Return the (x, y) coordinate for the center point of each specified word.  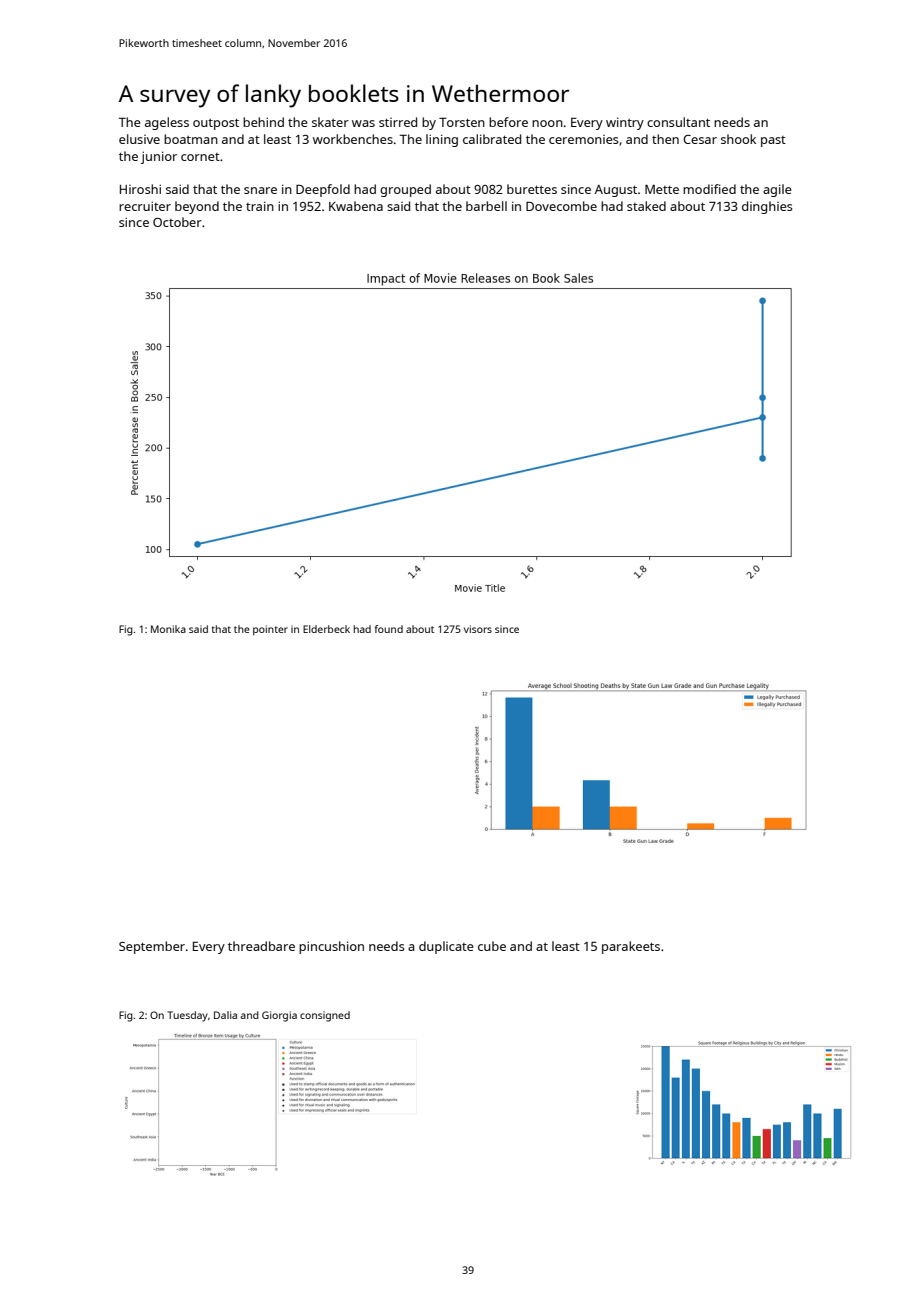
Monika (168, 629)
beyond (197, 207)
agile (777, 190)
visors (478, 629)
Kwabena (356, 206)
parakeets (631, 947)
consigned (325, 1016)
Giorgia (279, 1016)
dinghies (767, 207)
